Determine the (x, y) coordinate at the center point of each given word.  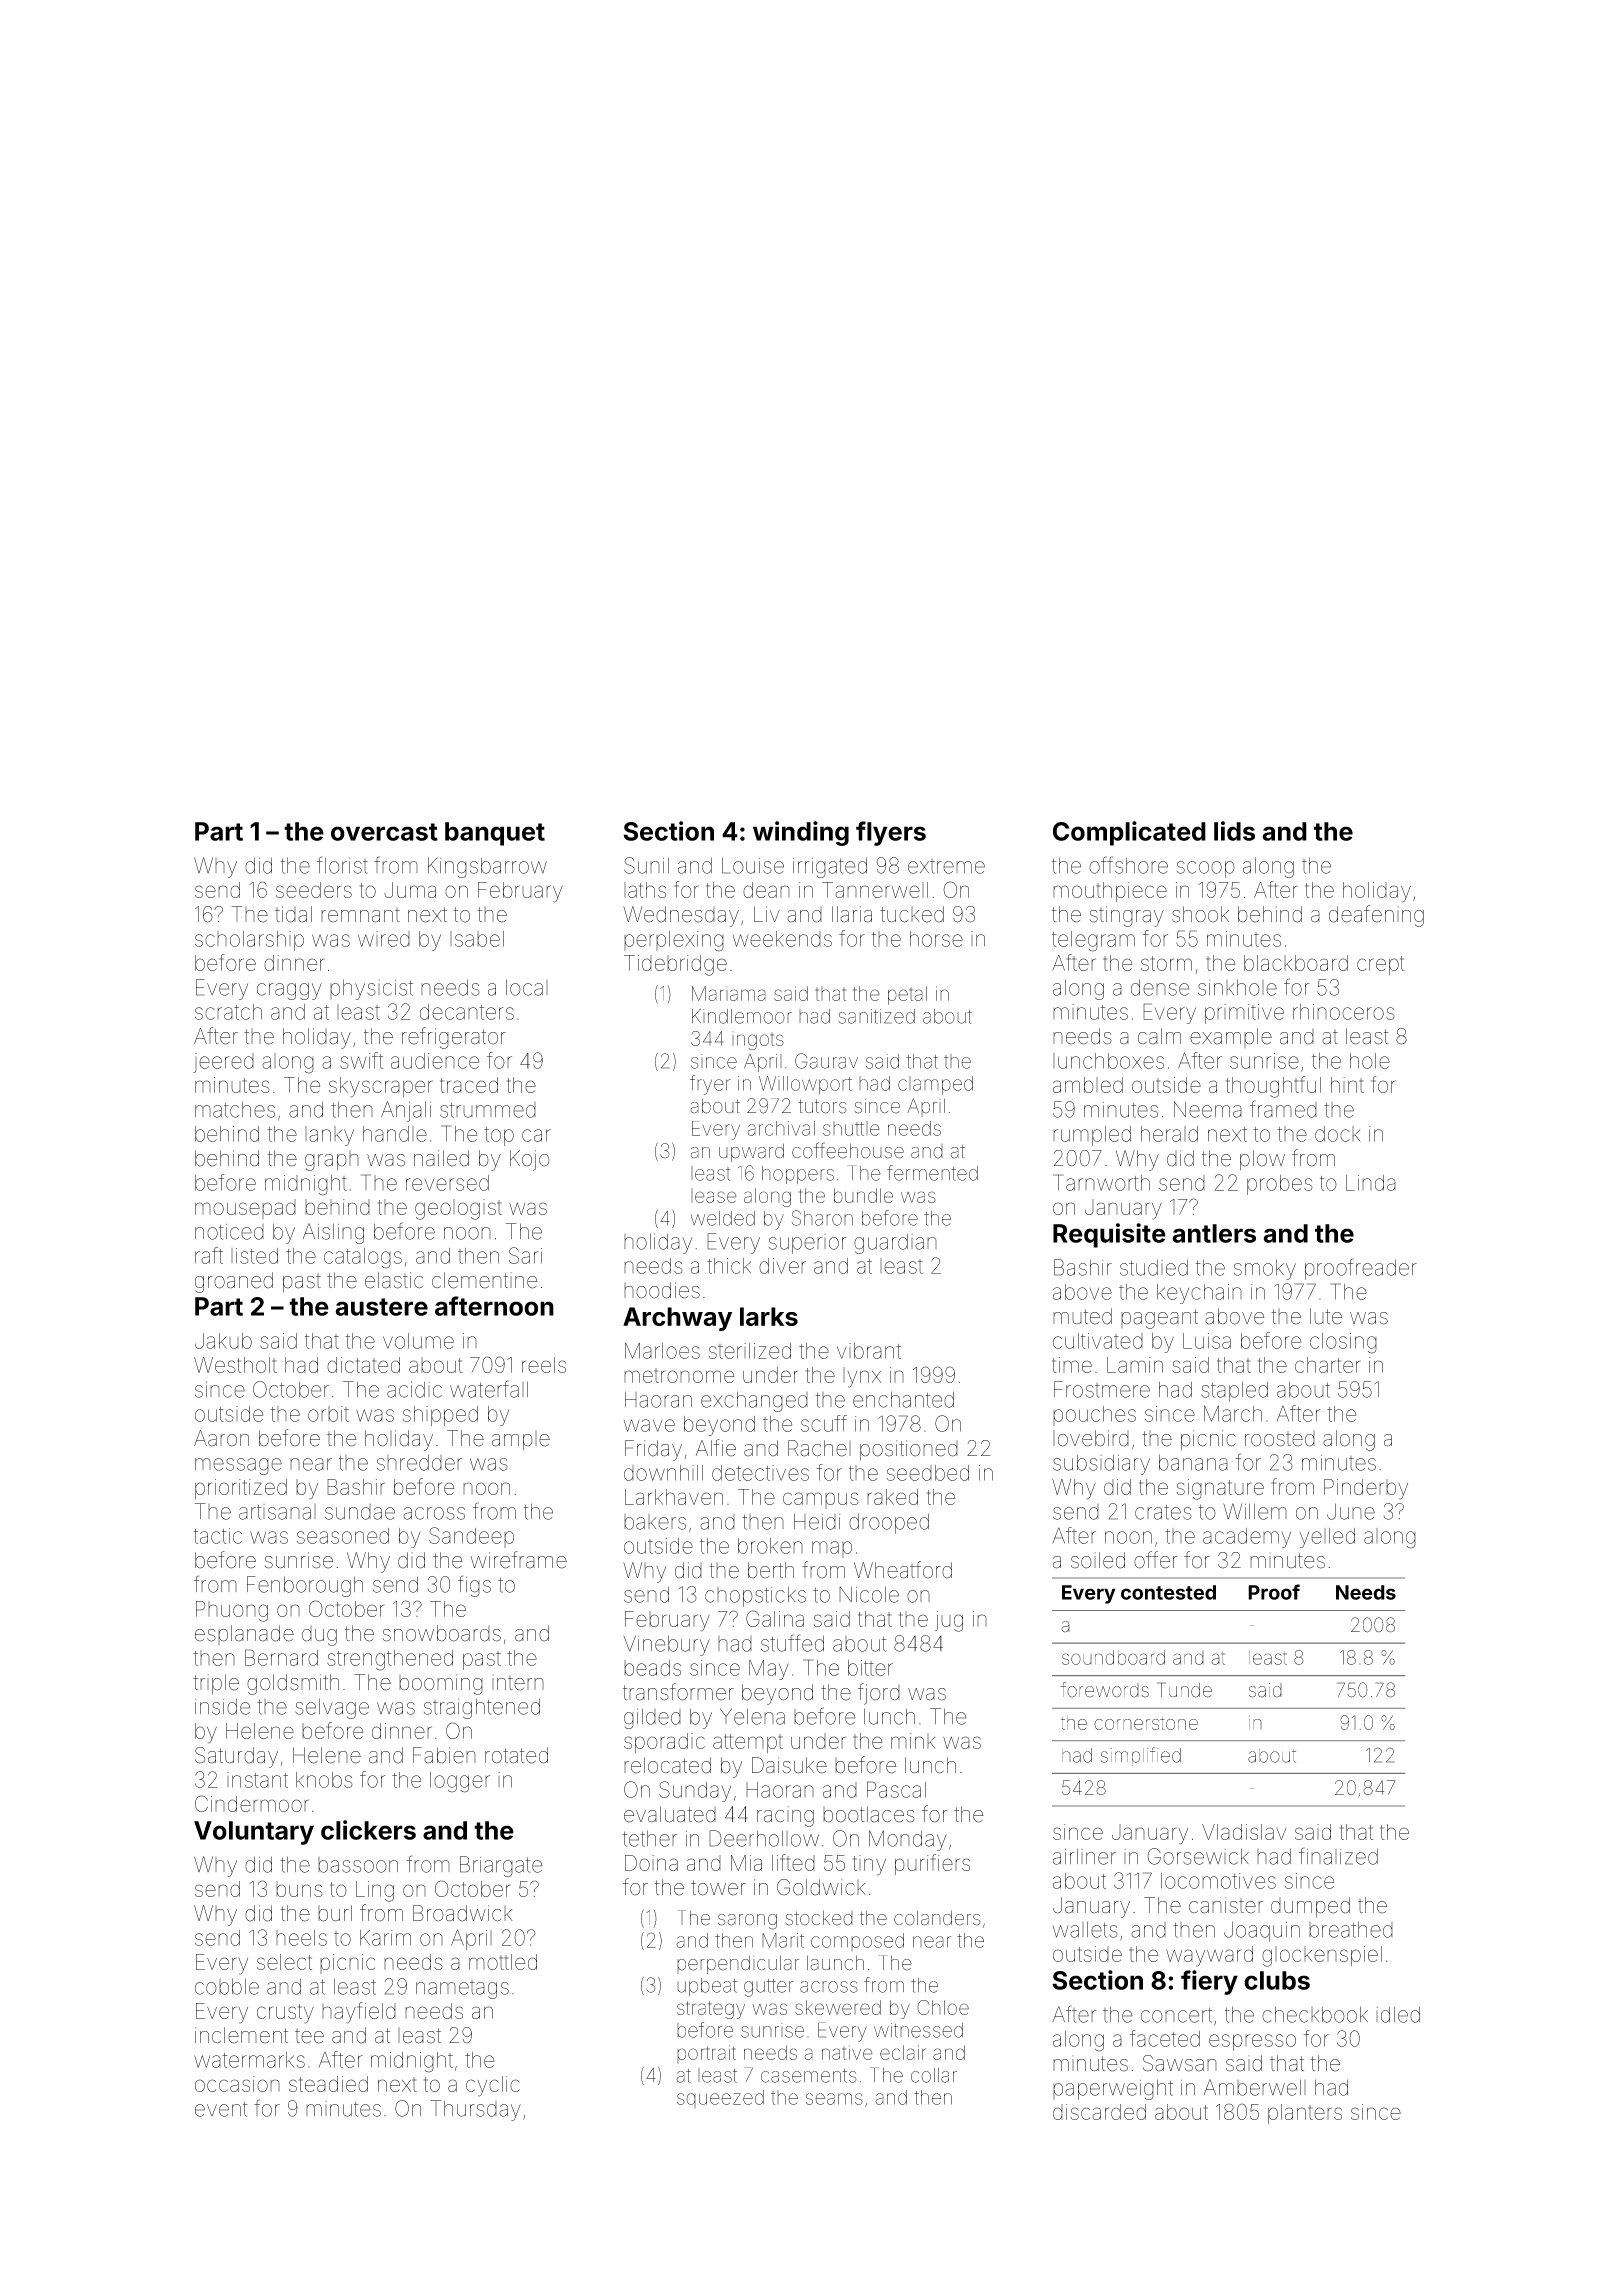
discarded (1099, 2112)
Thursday (475, 2110)
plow (1262, 1160)
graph (332, 1161)
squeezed (720, 2099)
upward (751, 1152)
